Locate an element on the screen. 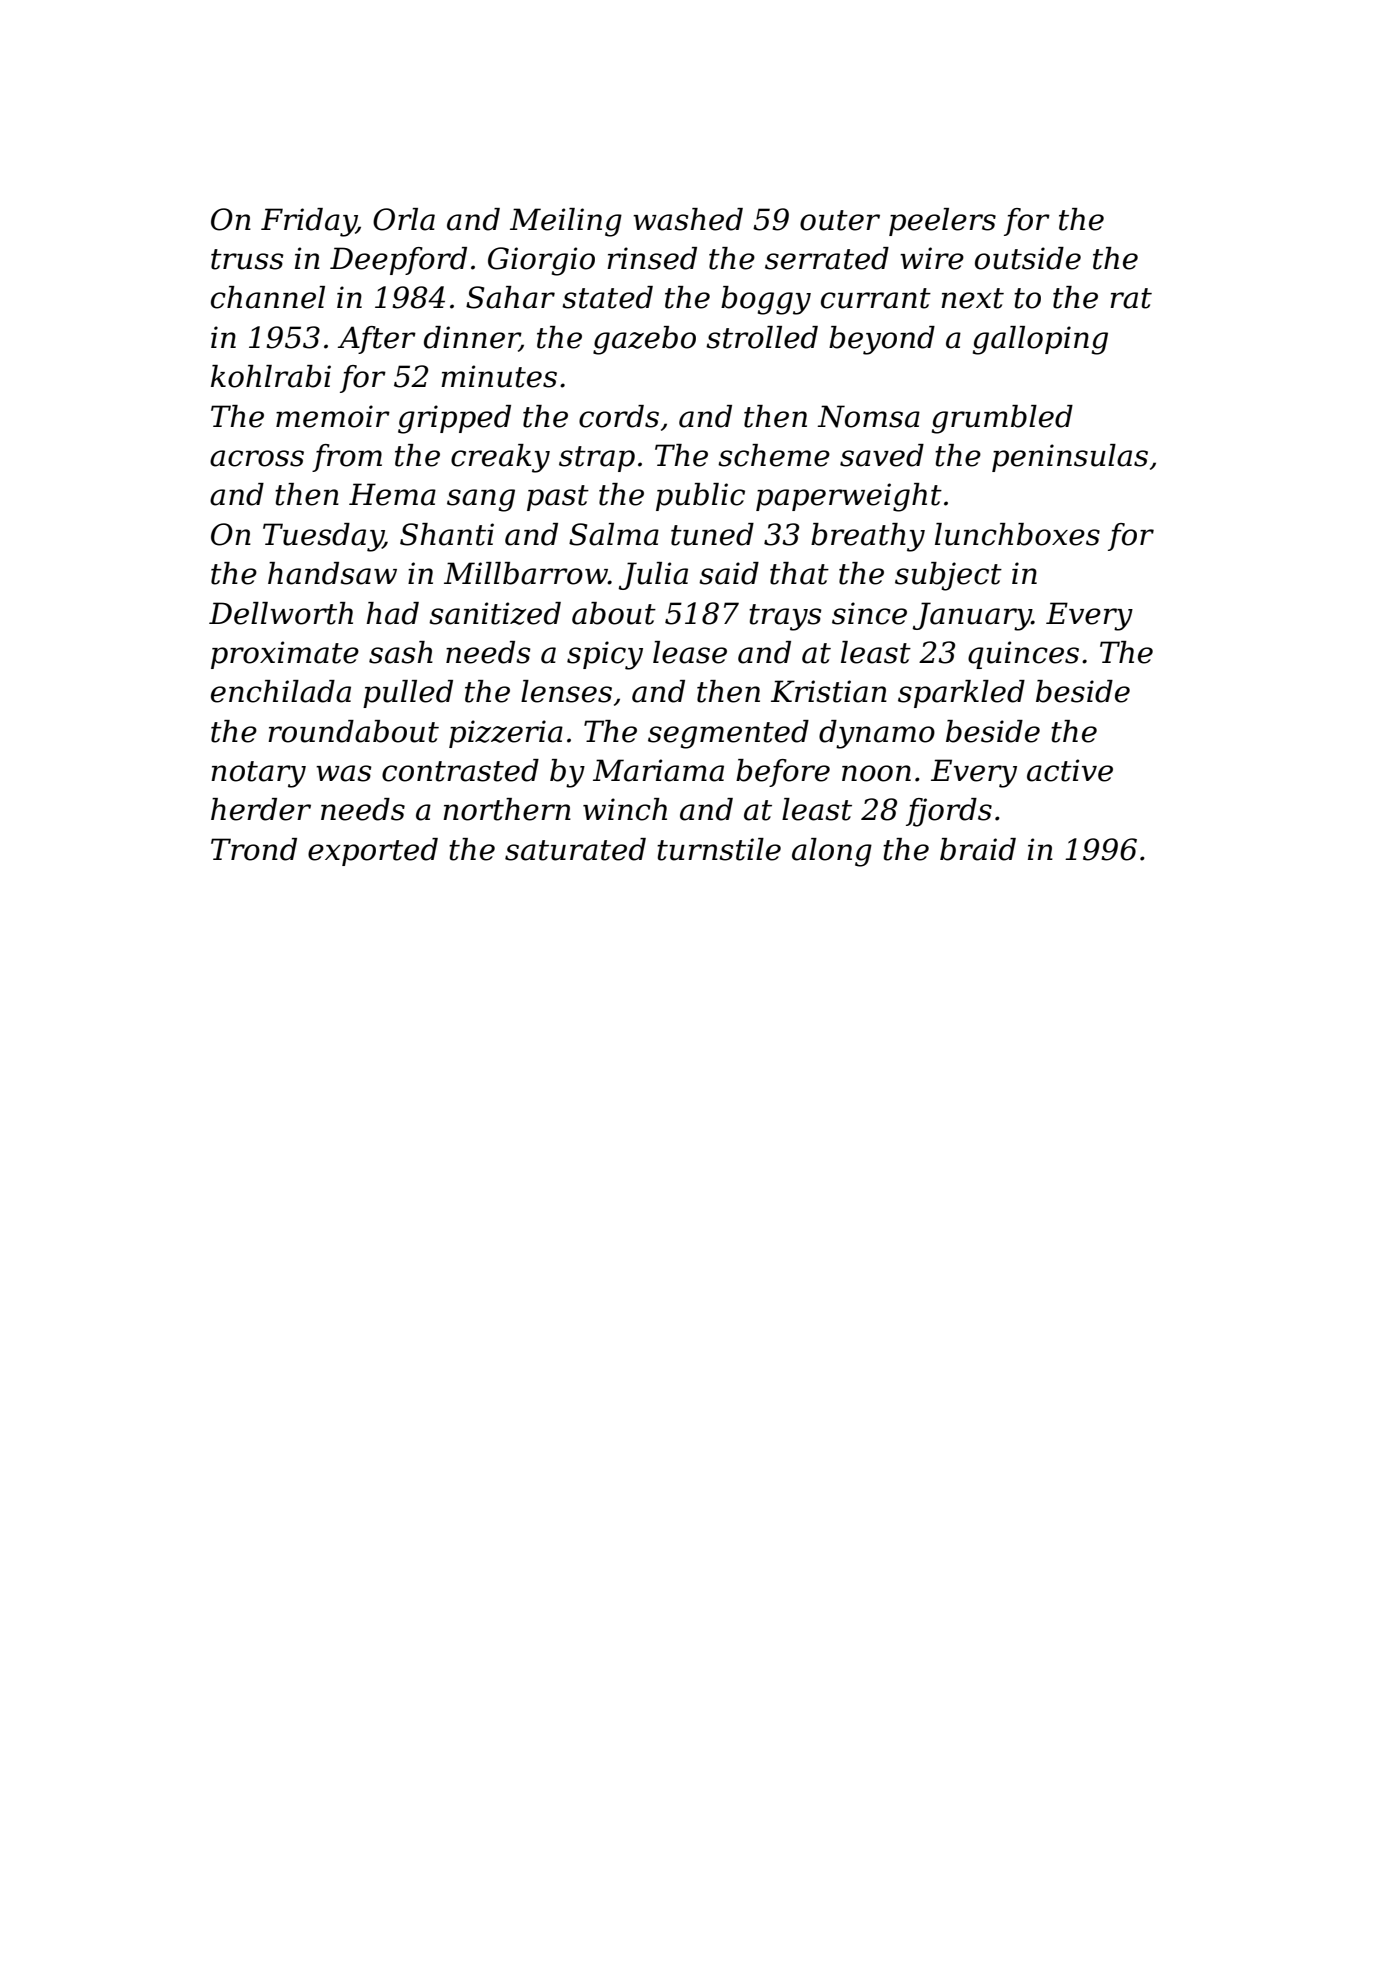  saturated is located at coordinates (575, 849).
